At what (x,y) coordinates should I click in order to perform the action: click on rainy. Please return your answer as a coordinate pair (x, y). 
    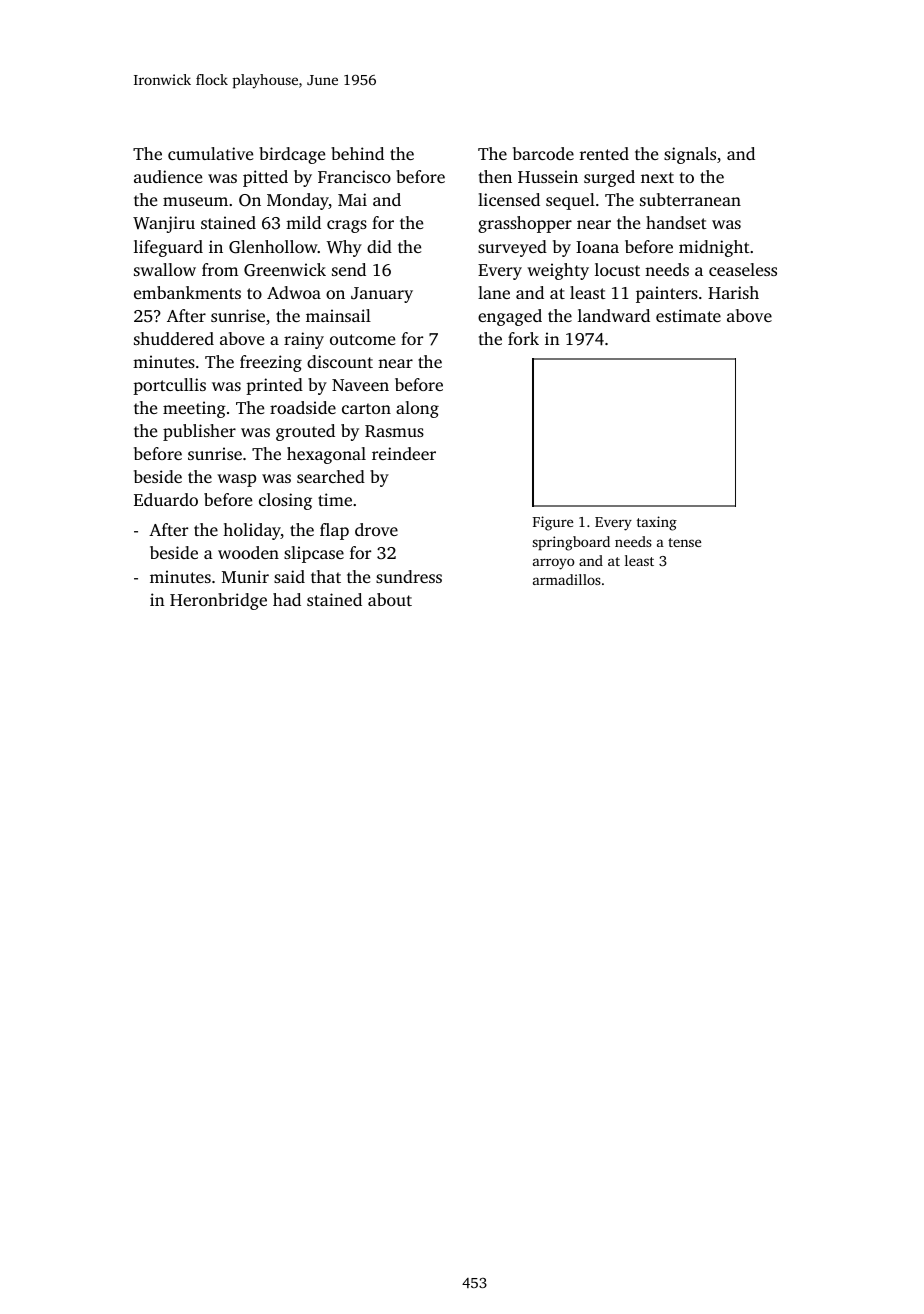
    Looking at the image, I should click on (304, 340).
